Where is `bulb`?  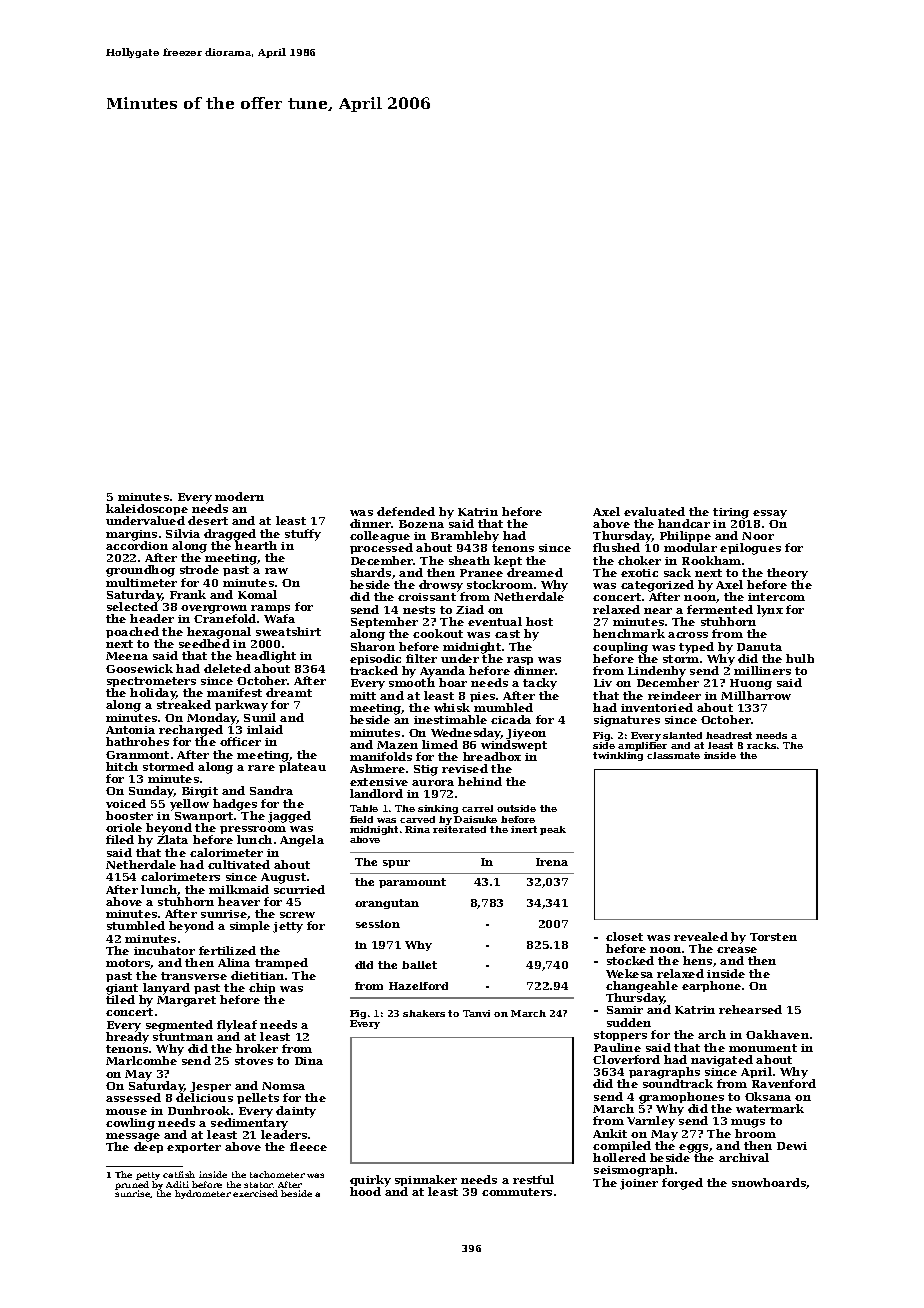 bulb is located at coordinates (800, 658).
